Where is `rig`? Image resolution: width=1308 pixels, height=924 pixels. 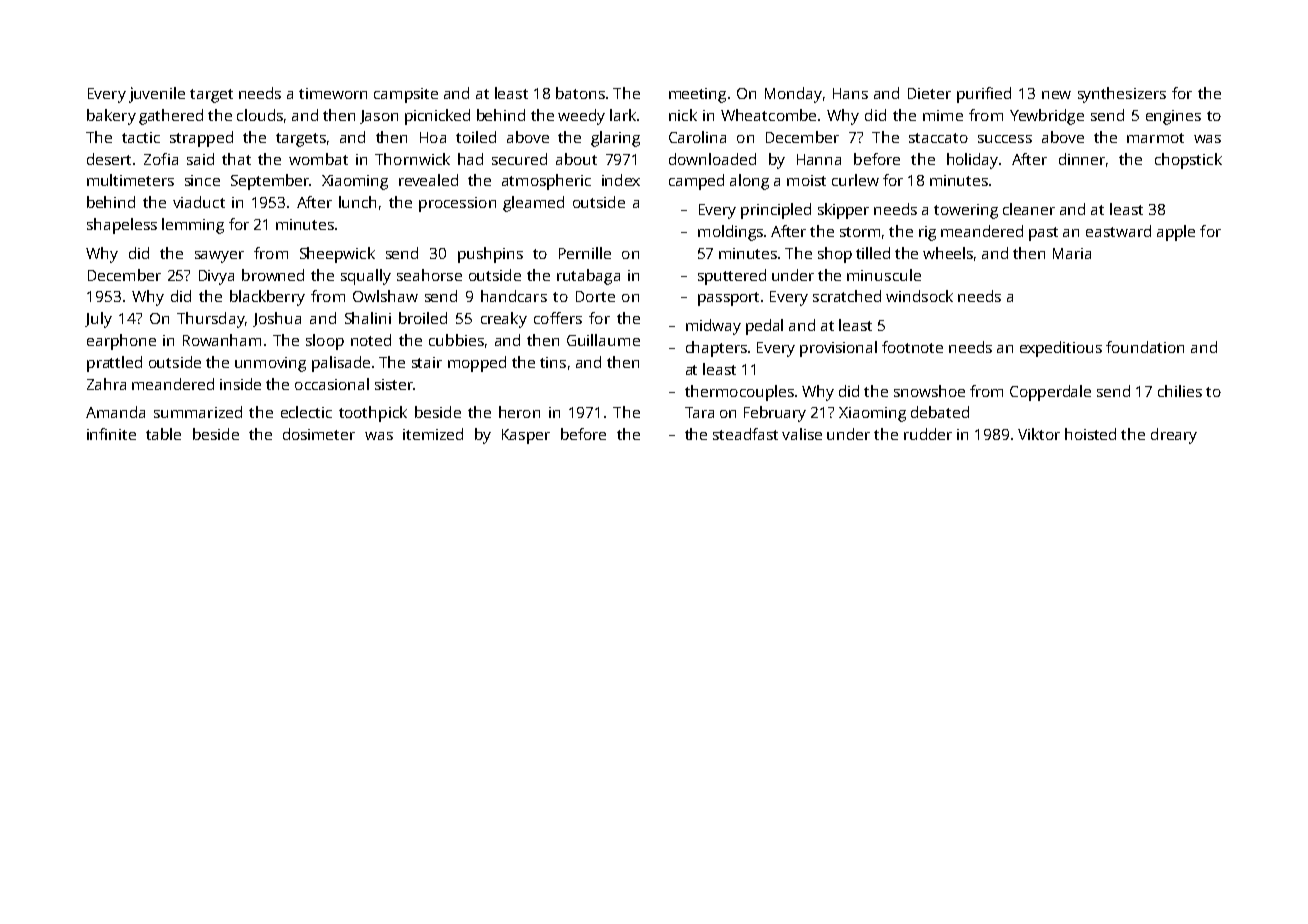 rig is located at coordinates (927, 233).
